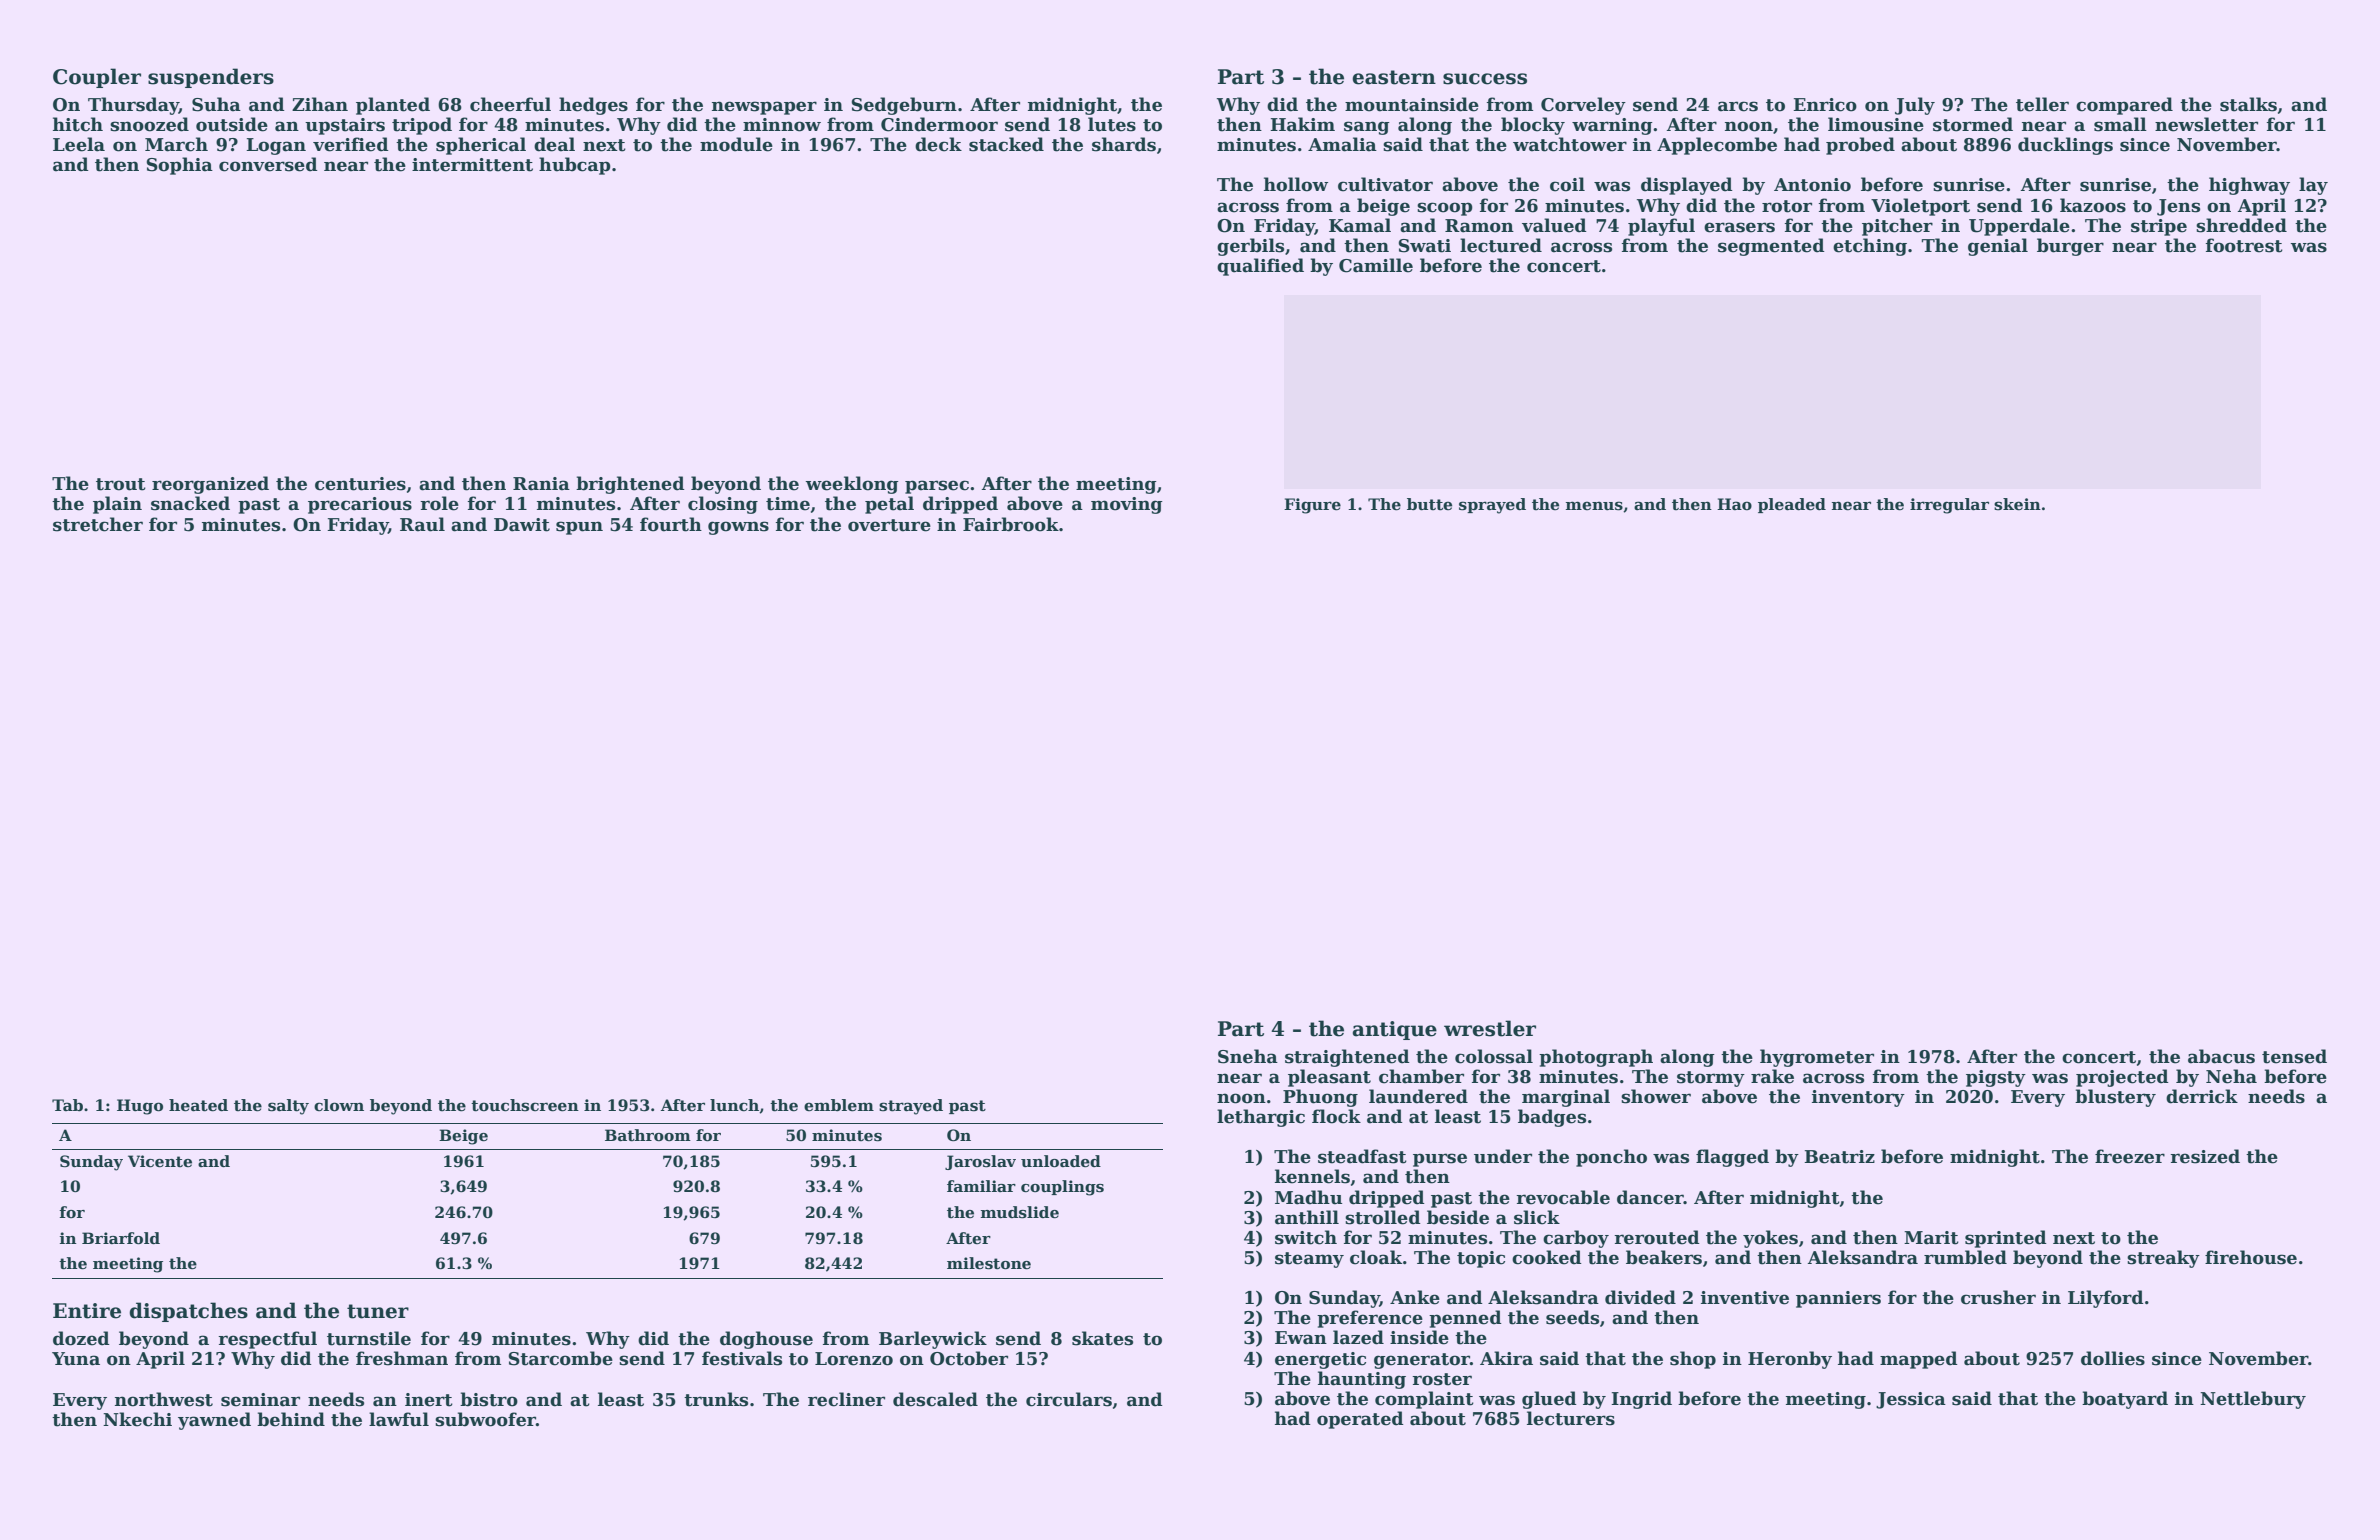 Image resolution: width=2380 pixels, height=1540 pixels. I want to click on footrest, so click(2244, 245).
